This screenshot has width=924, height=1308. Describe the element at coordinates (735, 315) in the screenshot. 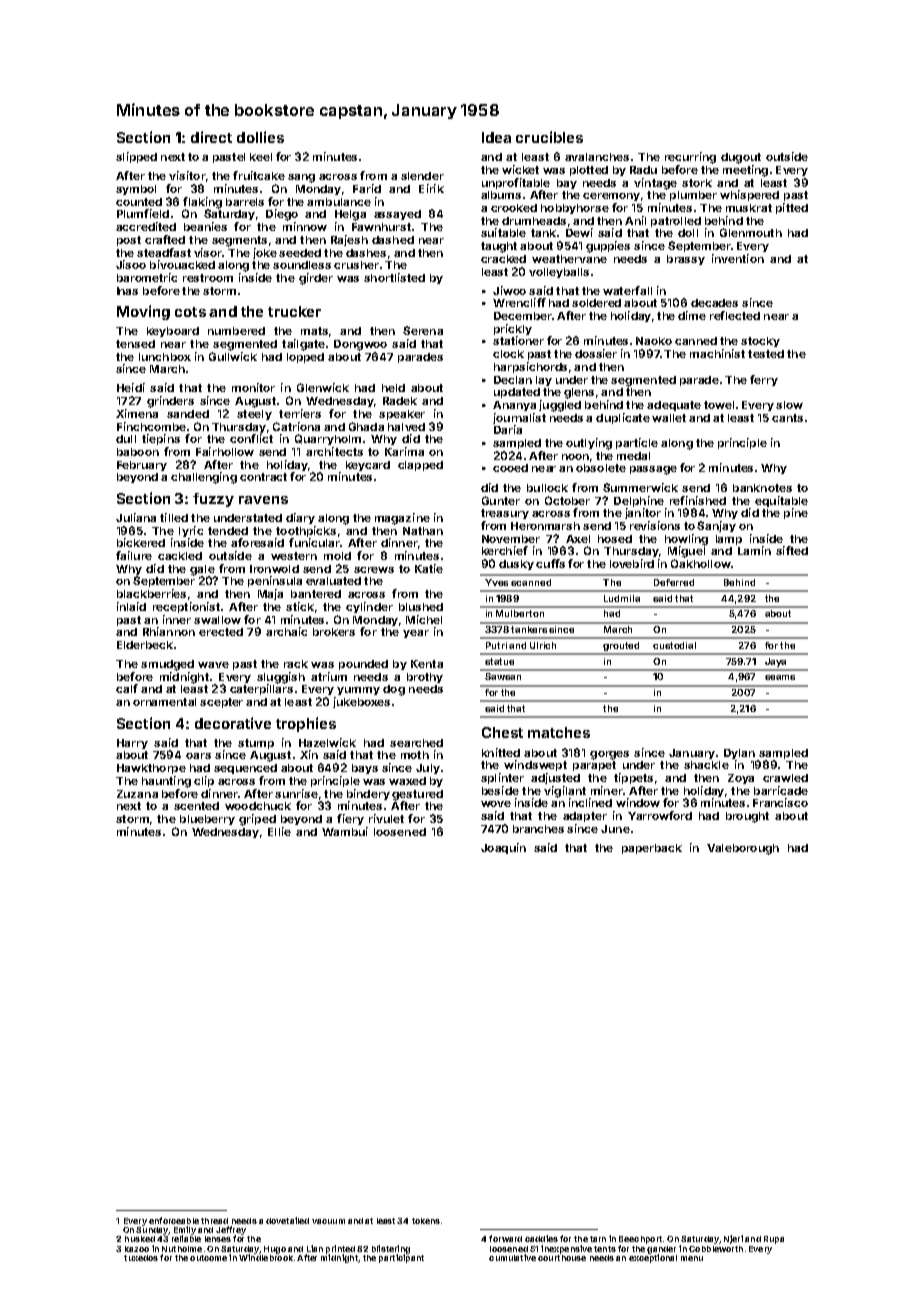

I see `reflected` at that location.
